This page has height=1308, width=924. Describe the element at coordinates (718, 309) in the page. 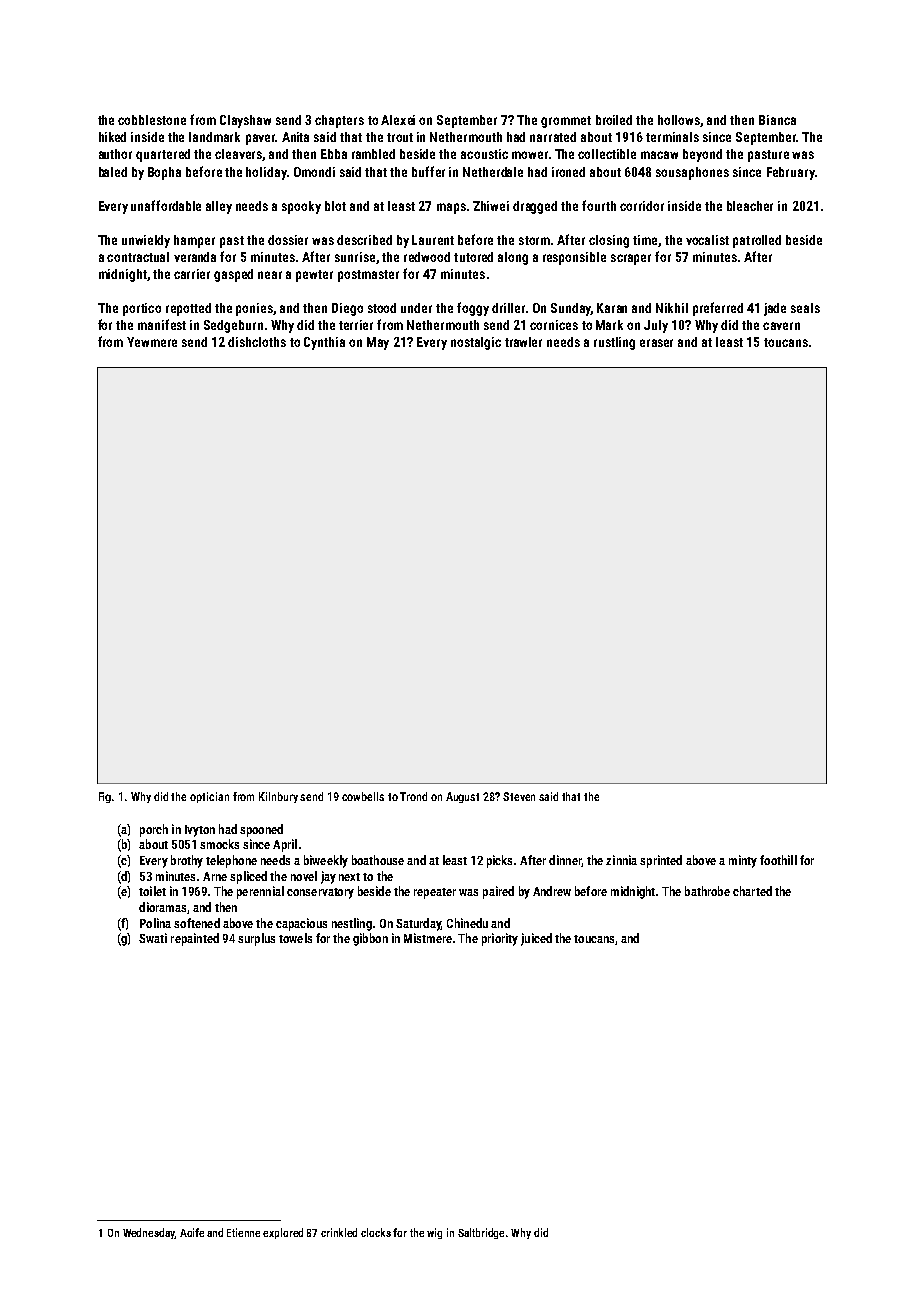

I see `preferred` at that location.
